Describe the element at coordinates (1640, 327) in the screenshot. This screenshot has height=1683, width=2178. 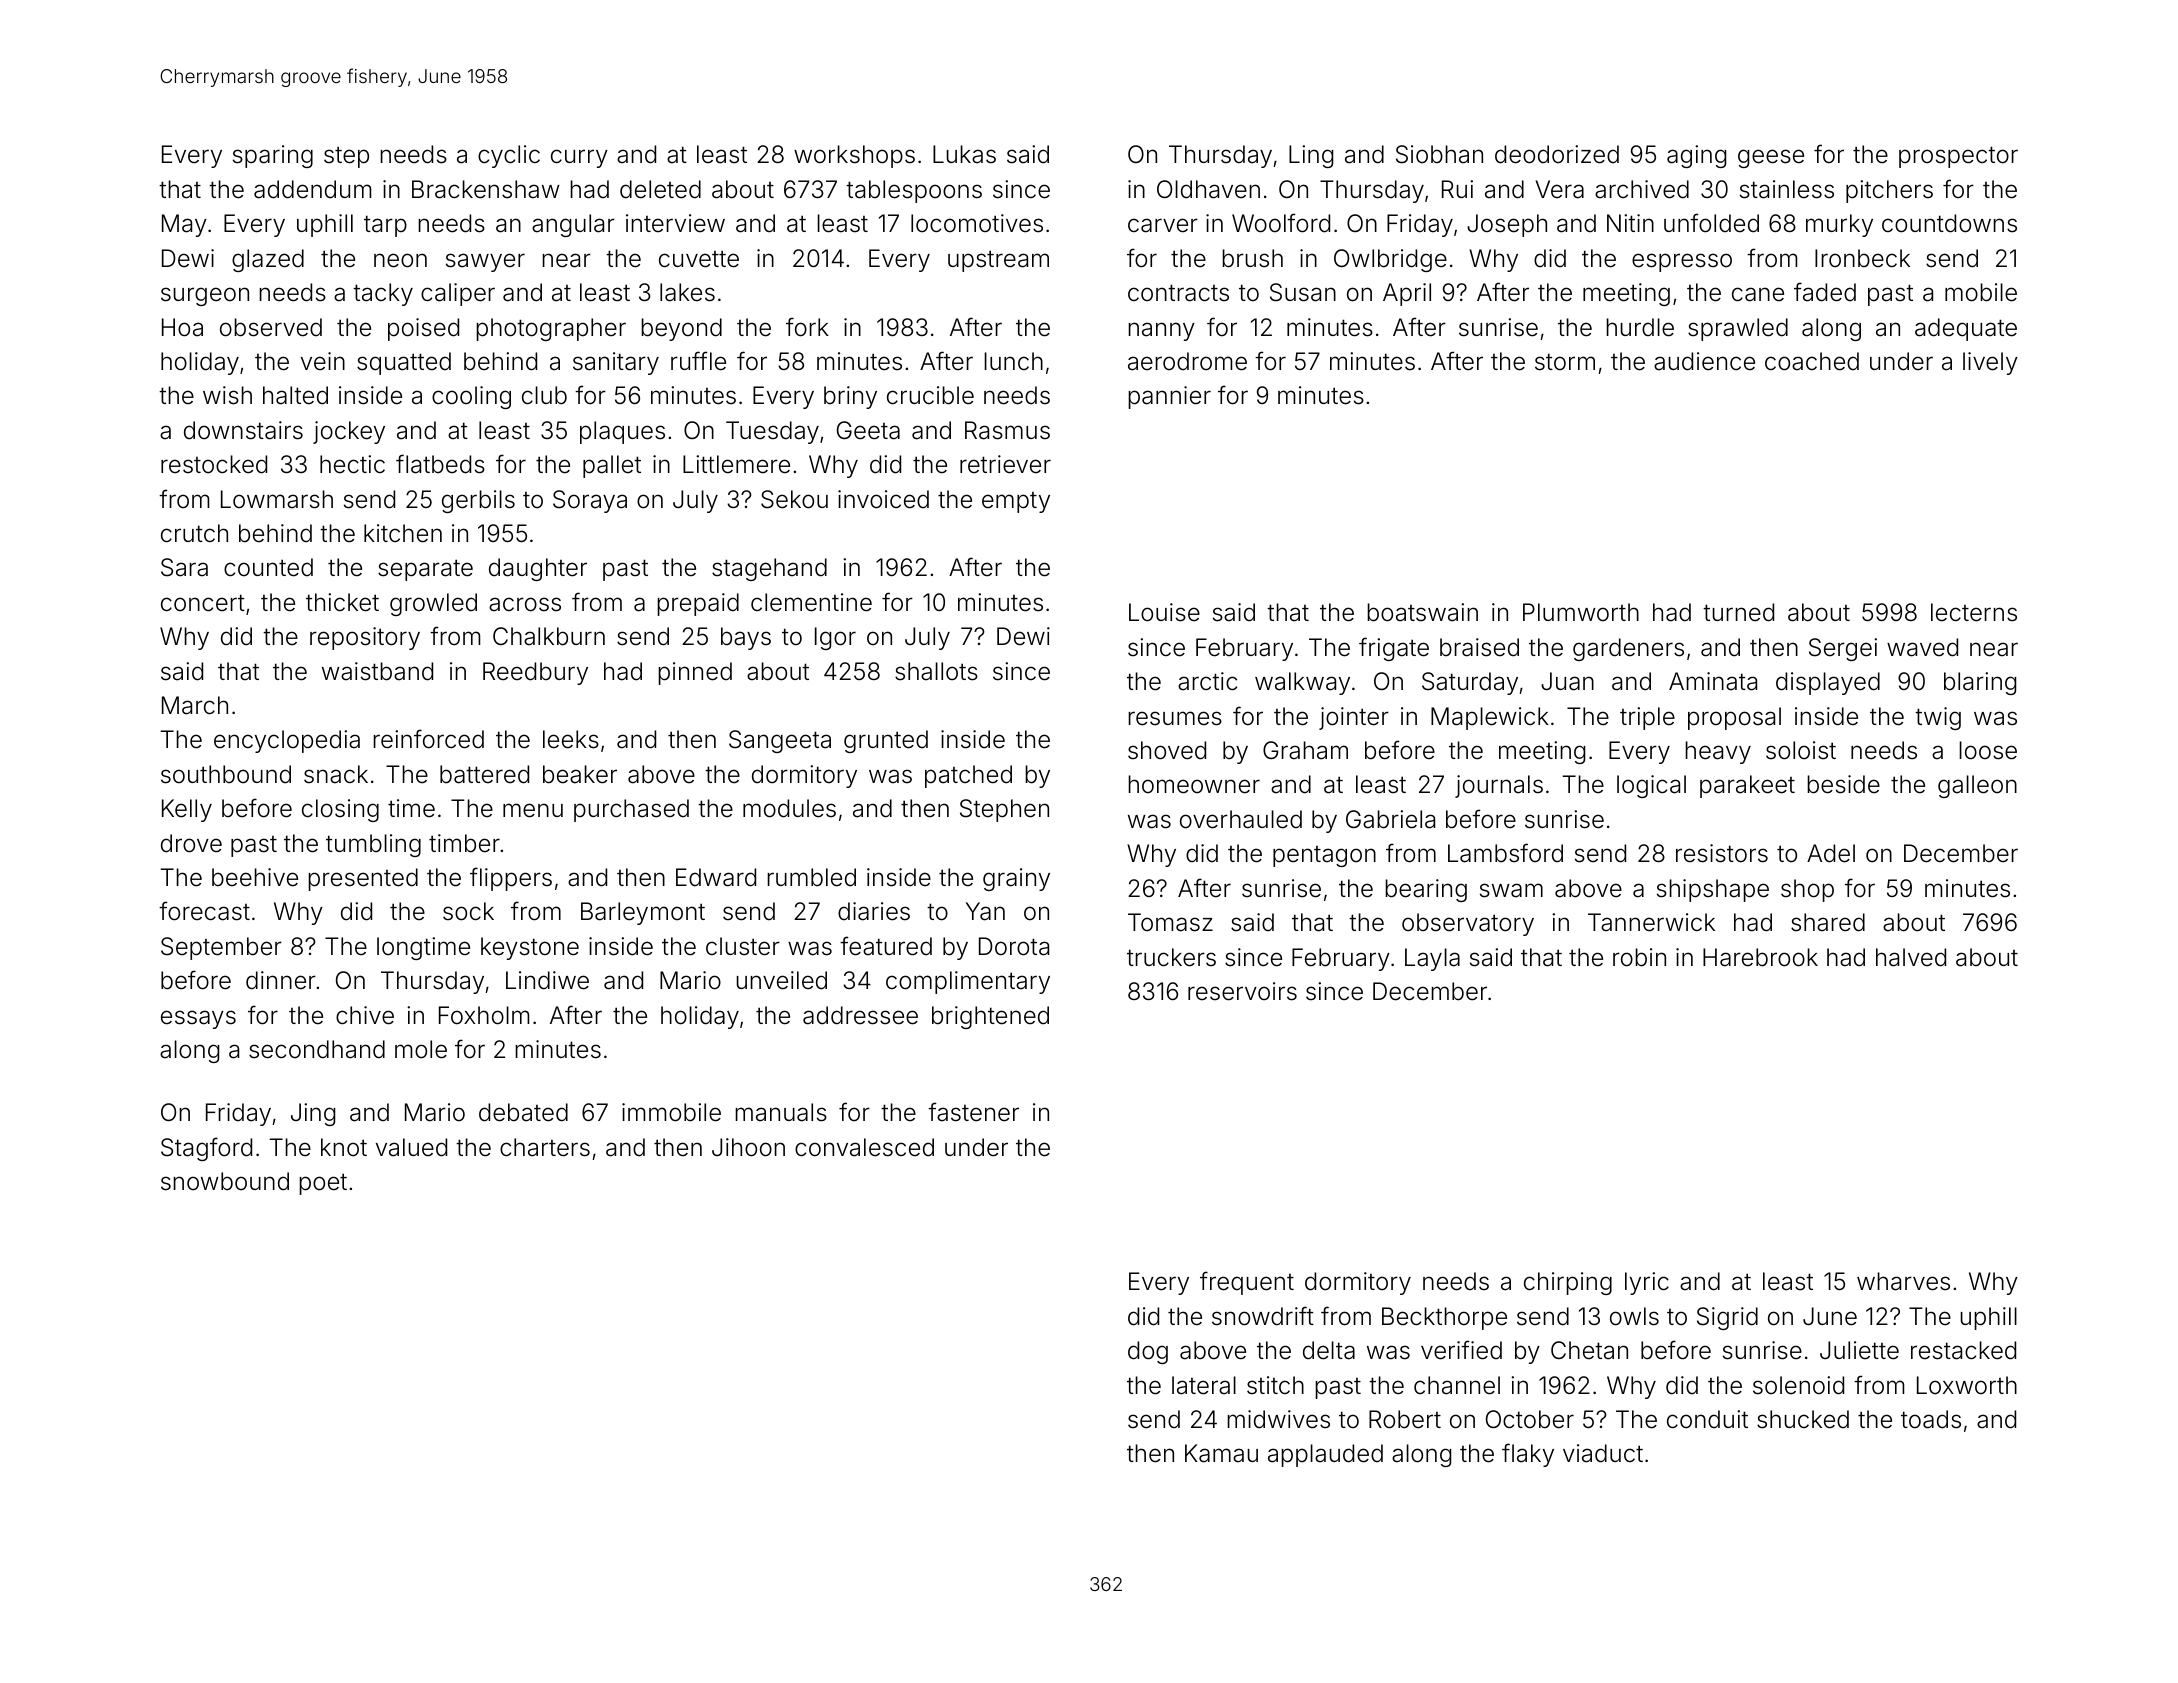
I see `hurdle` at that location.
